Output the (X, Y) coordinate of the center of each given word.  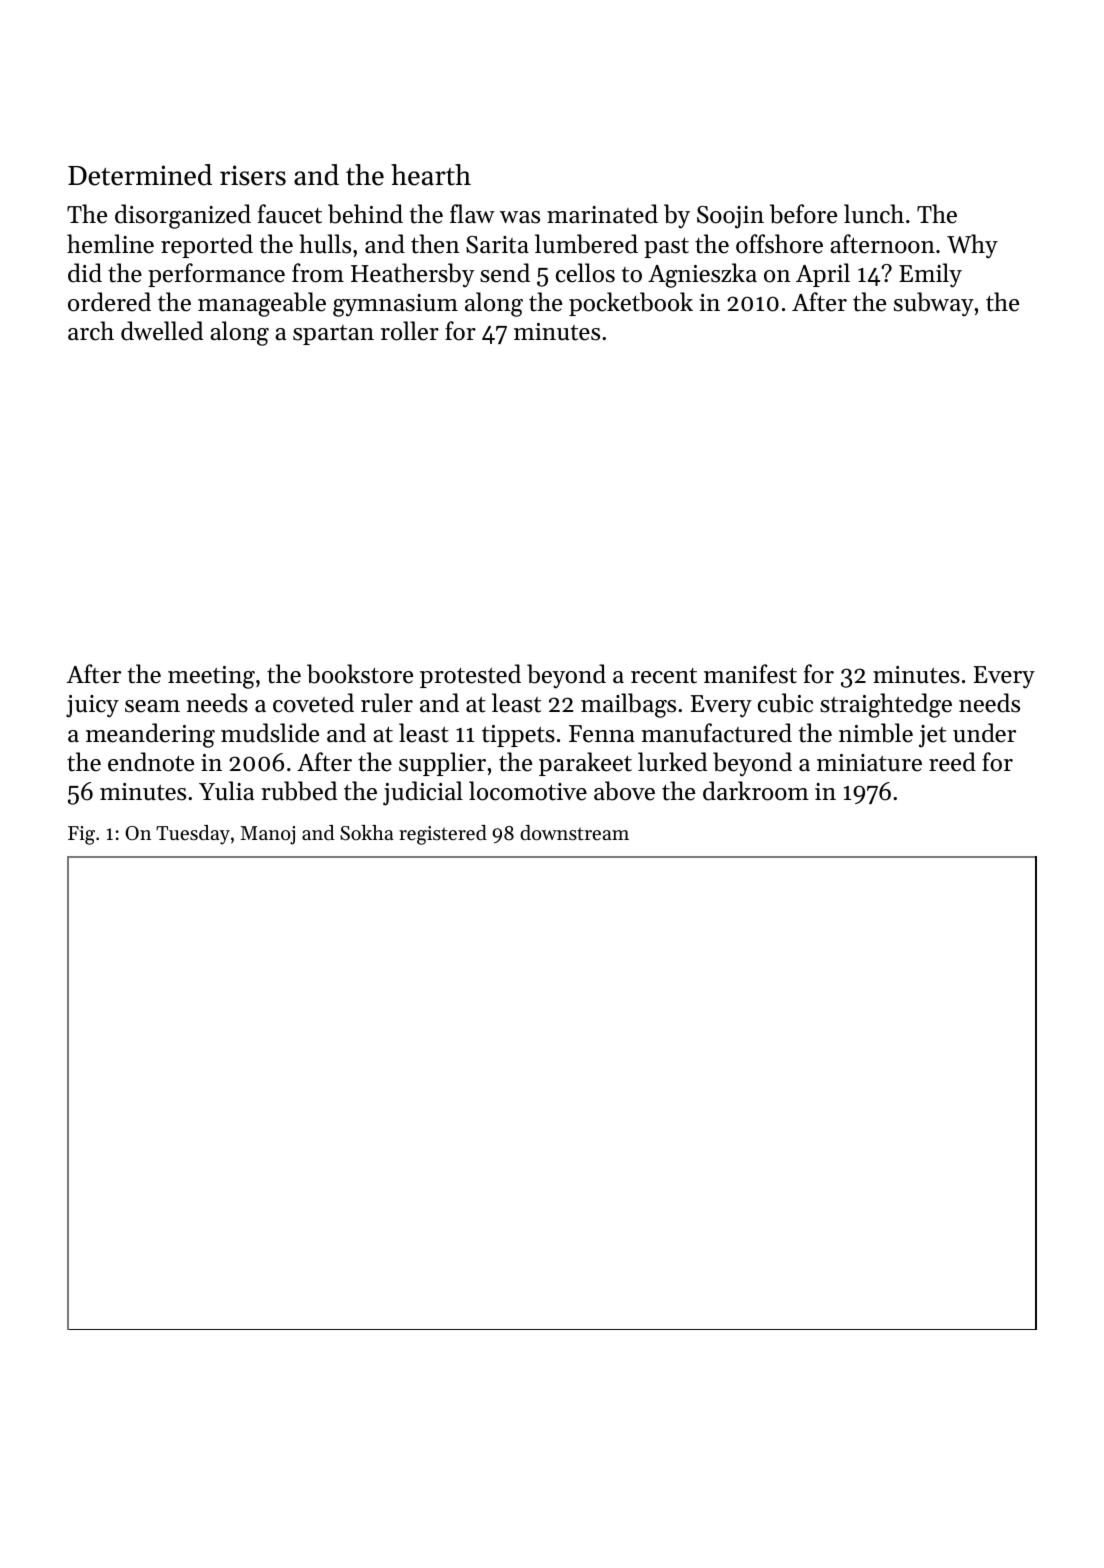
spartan (333, 335)
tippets (518, 736)
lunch (874, 214)
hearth (431, 175)
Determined (140, 175)
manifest (750, 674)
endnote (151, 762)
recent (664, 676)
